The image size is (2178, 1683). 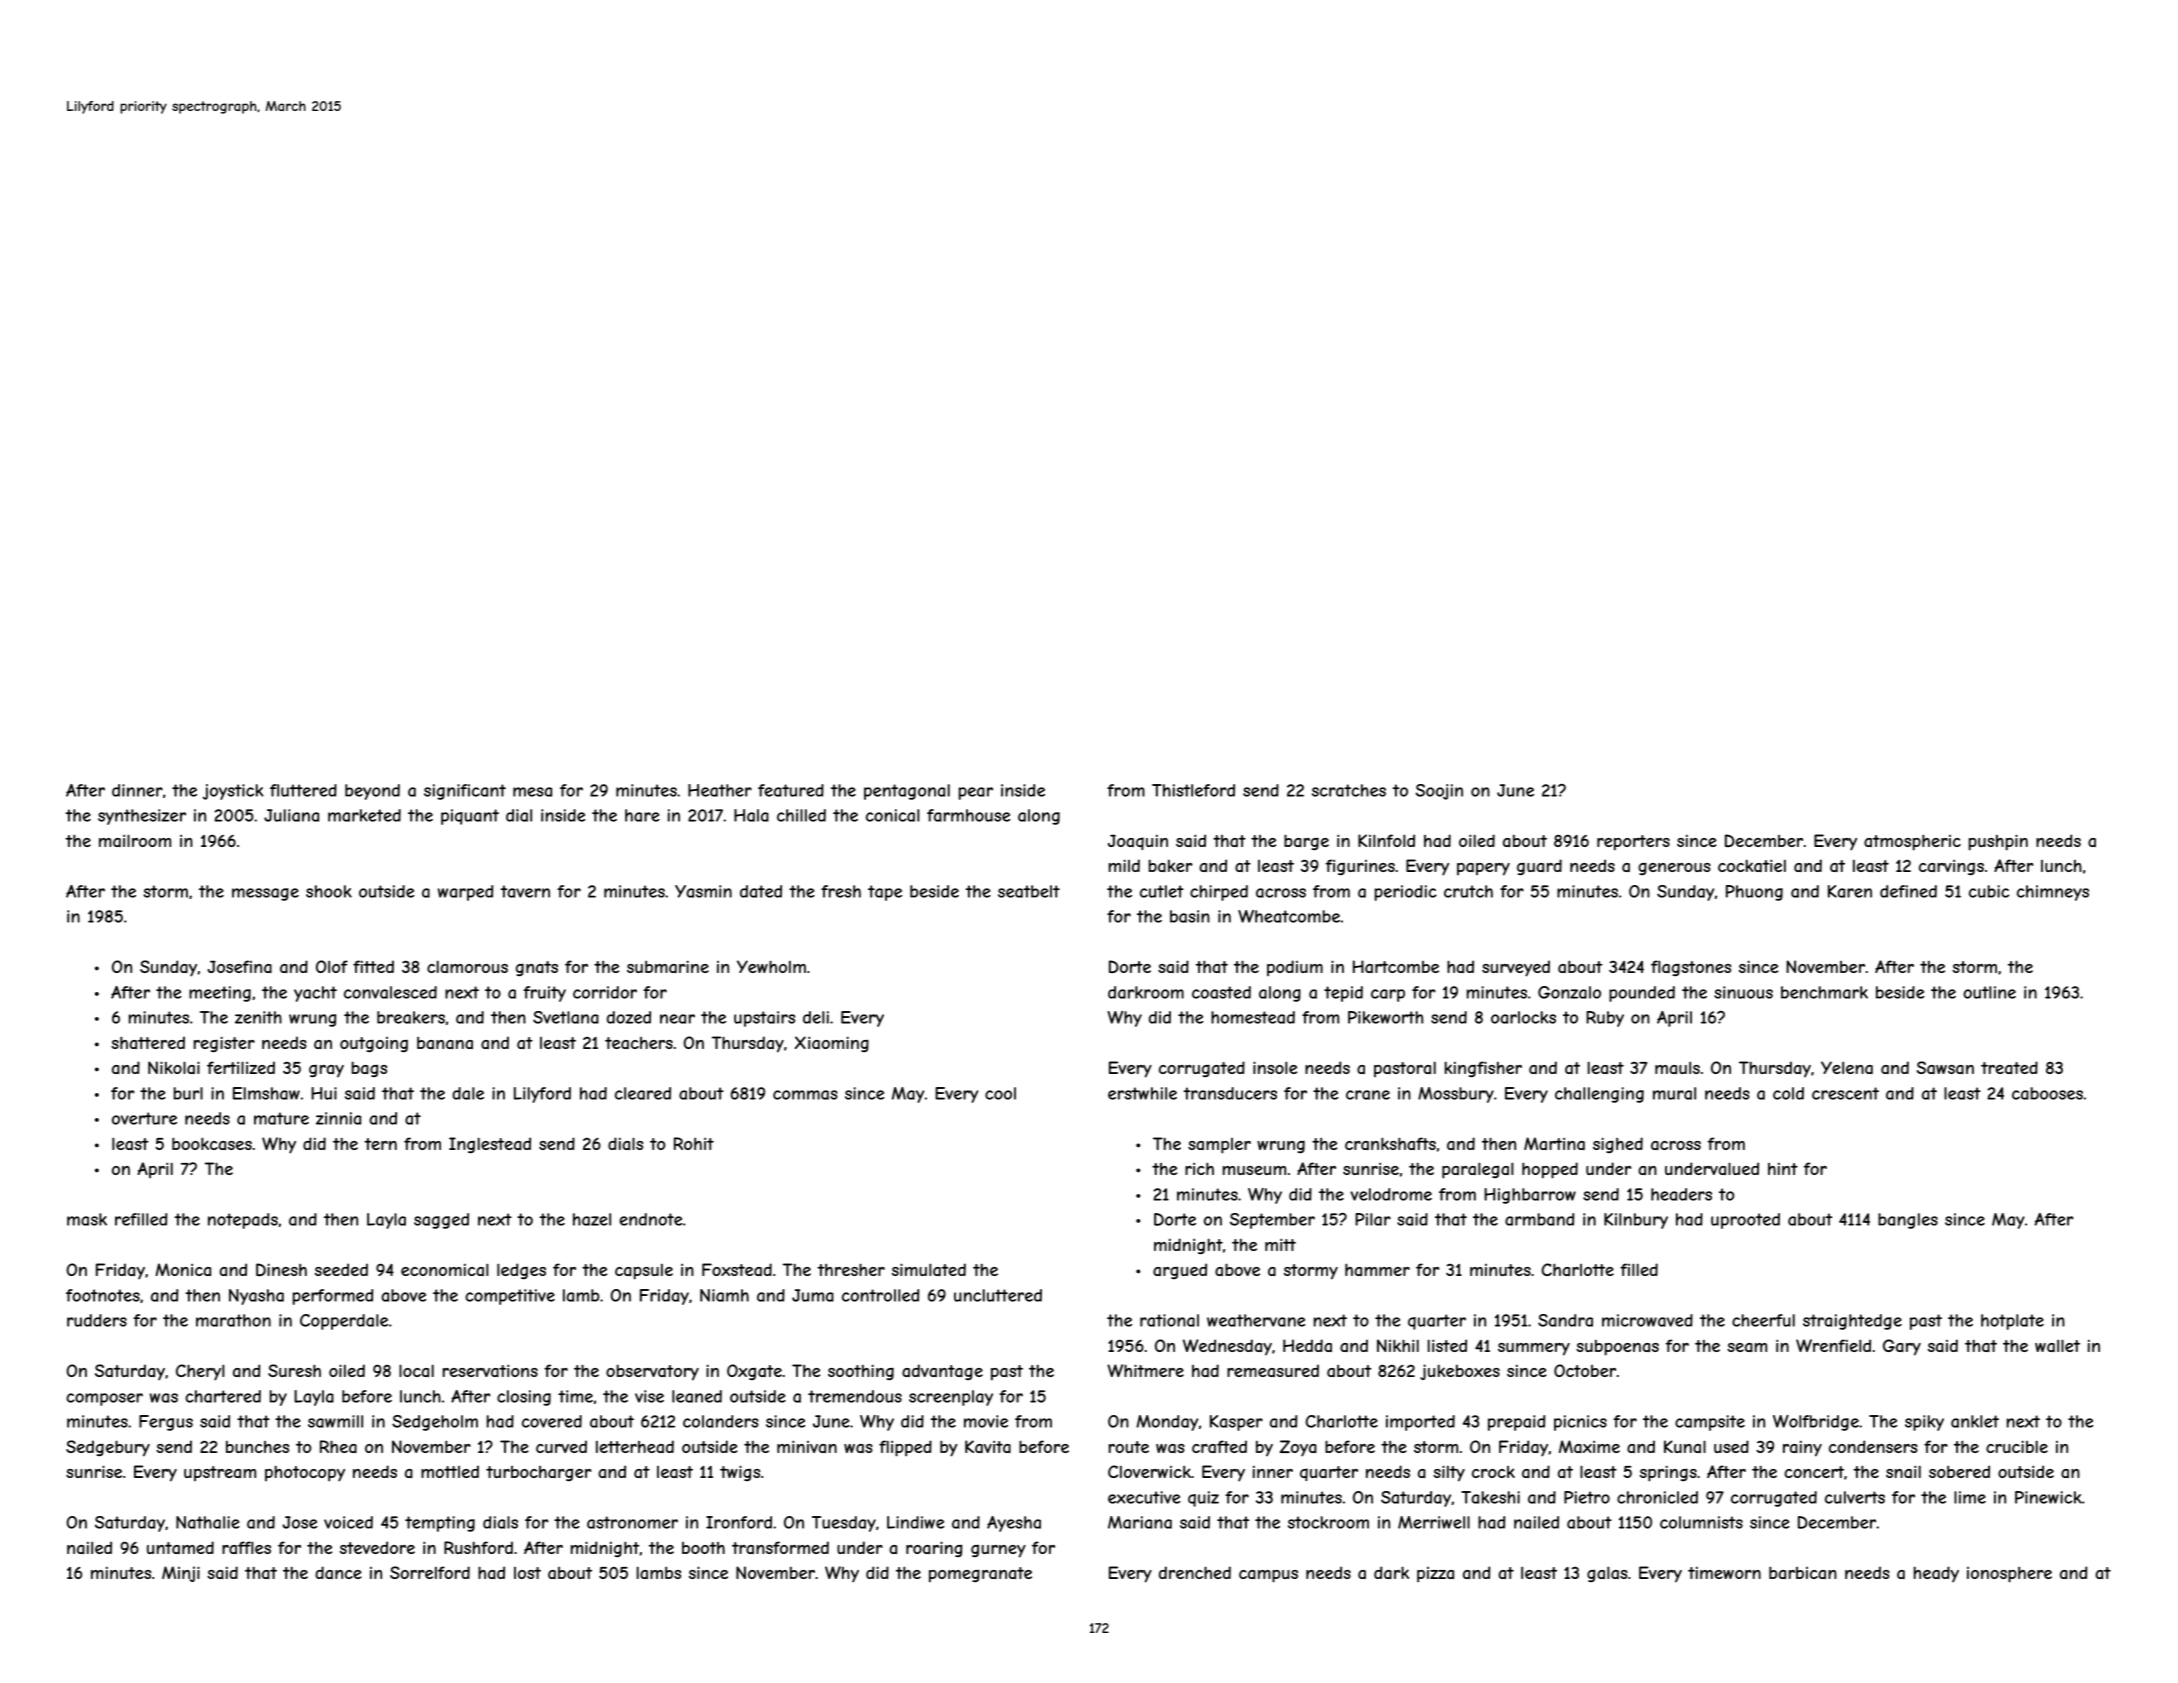 I want to click on clamorous, so click(x=467, y=966).
